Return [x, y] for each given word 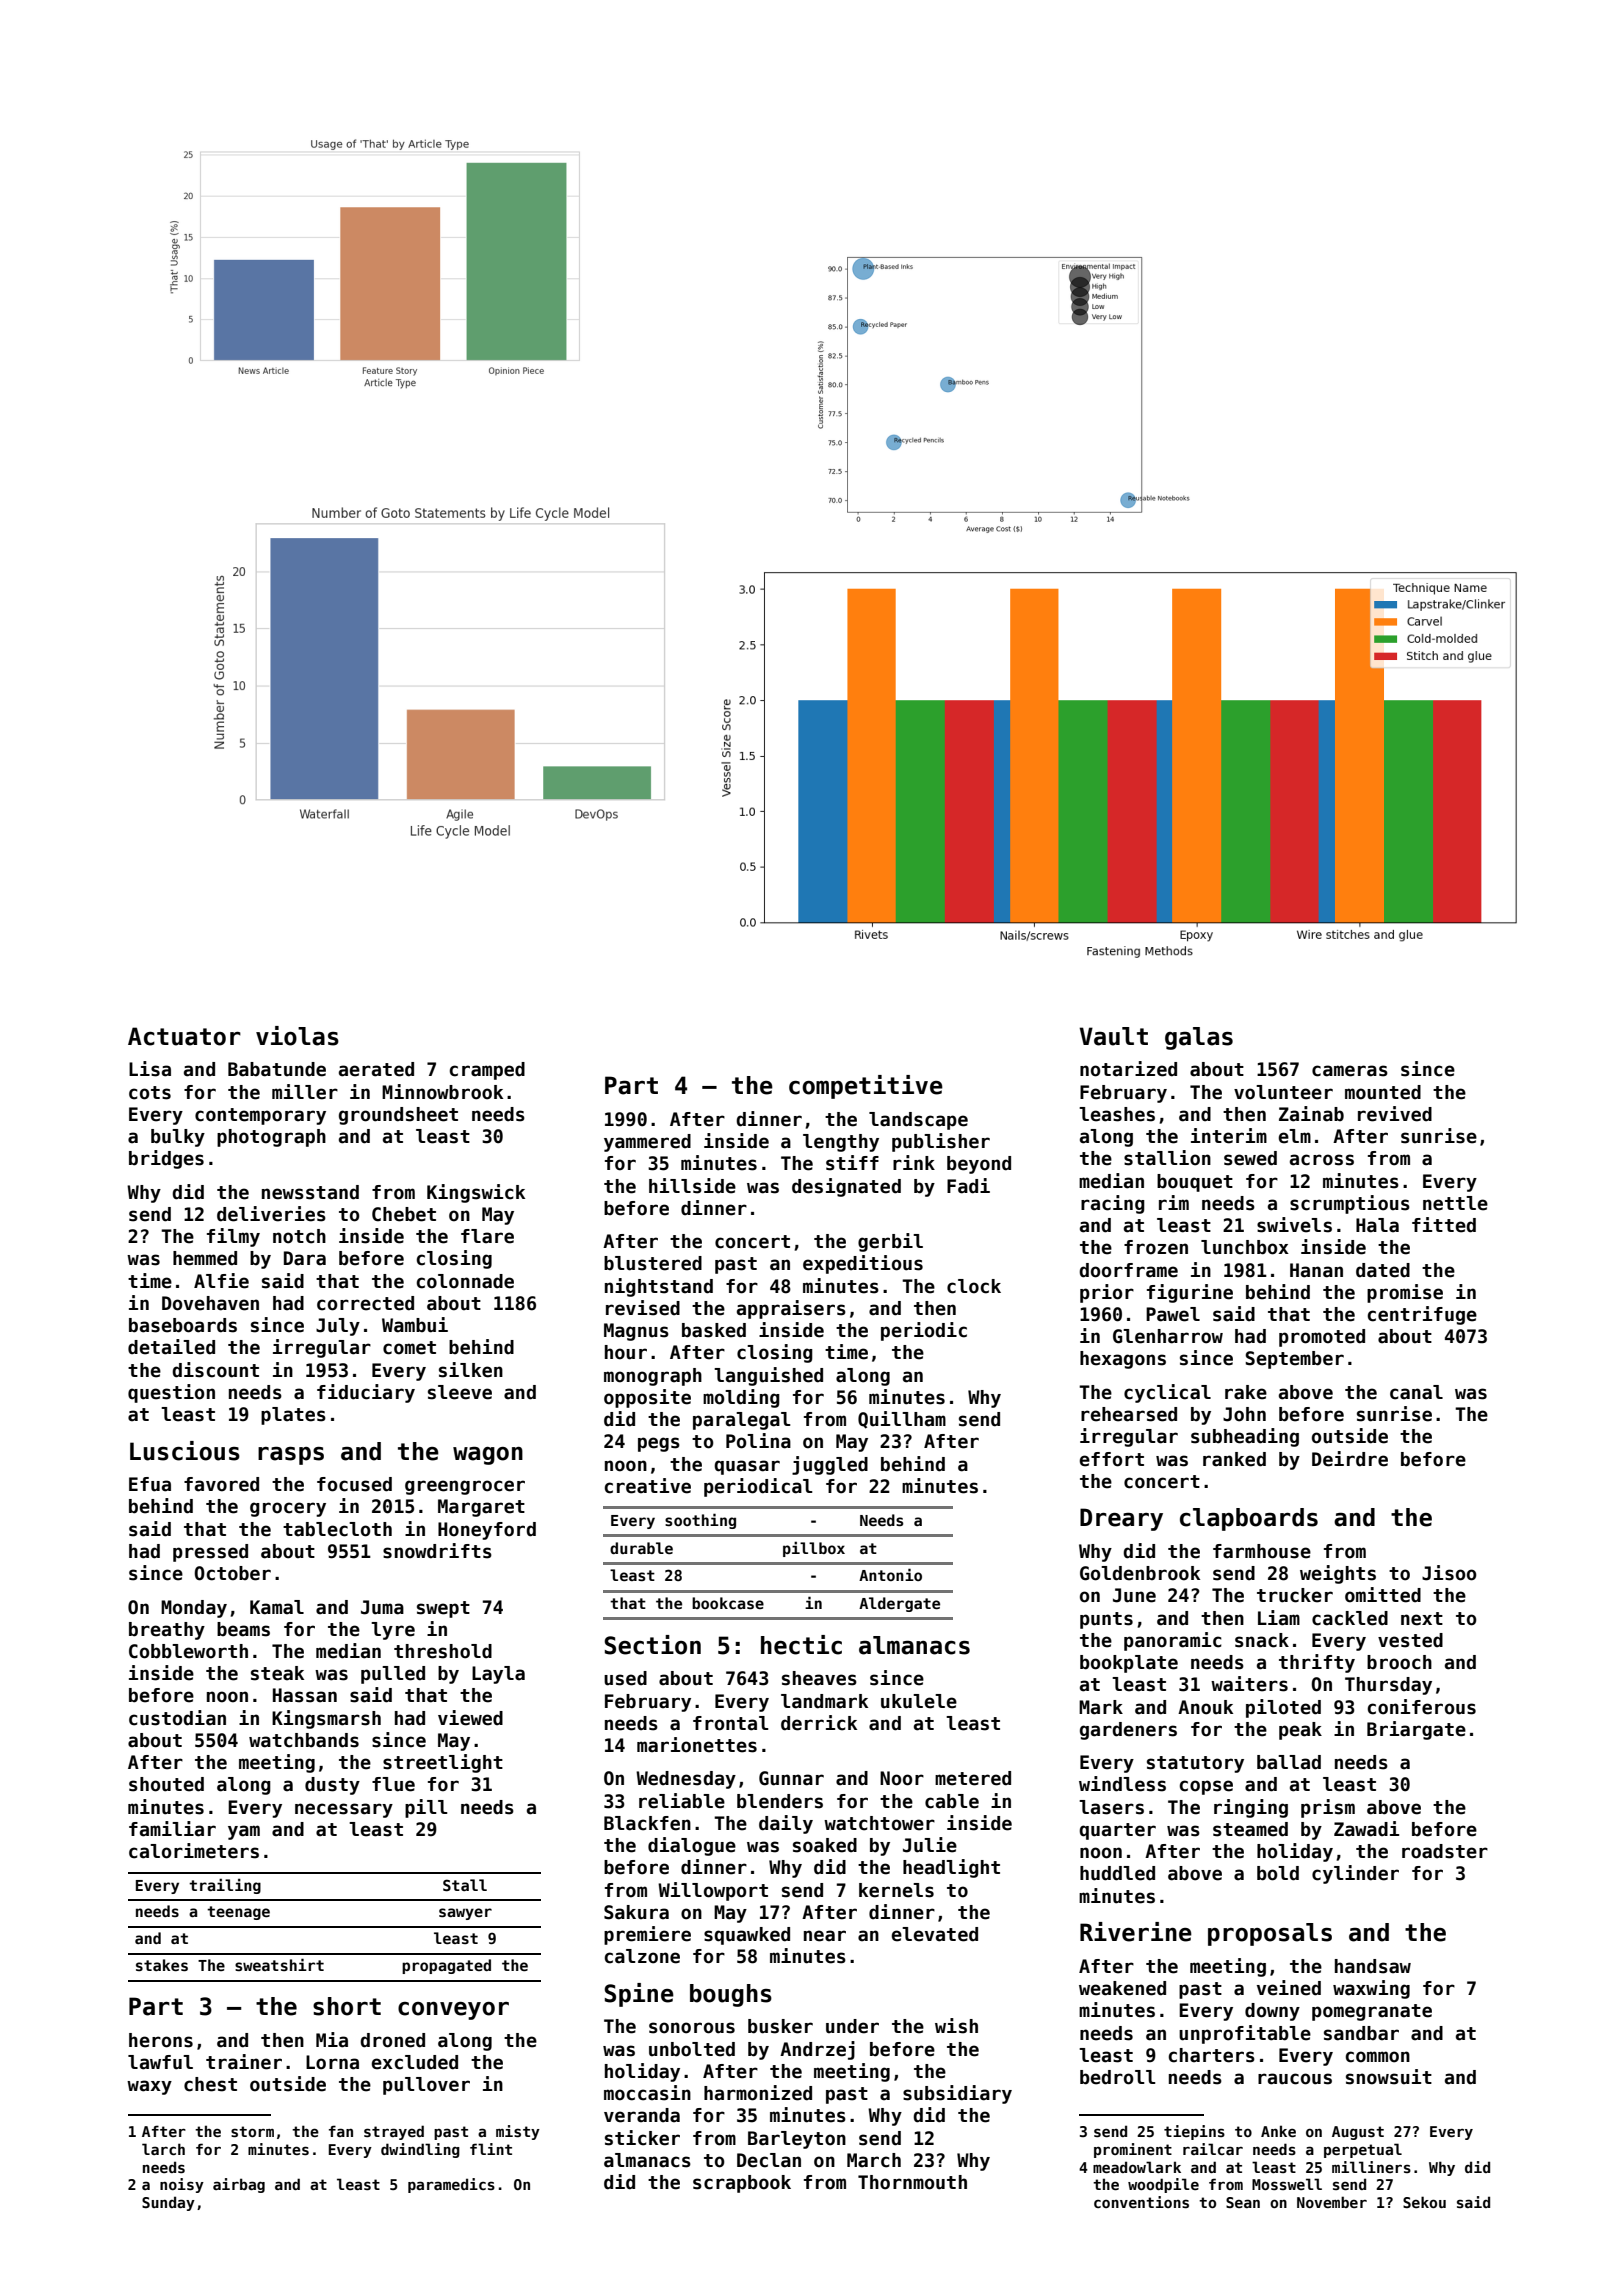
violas [297, 1036]
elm [1295, 1136]
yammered [647, 1143]
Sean [1243, 2202]
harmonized [758, 2093]
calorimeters [194, 1851]
